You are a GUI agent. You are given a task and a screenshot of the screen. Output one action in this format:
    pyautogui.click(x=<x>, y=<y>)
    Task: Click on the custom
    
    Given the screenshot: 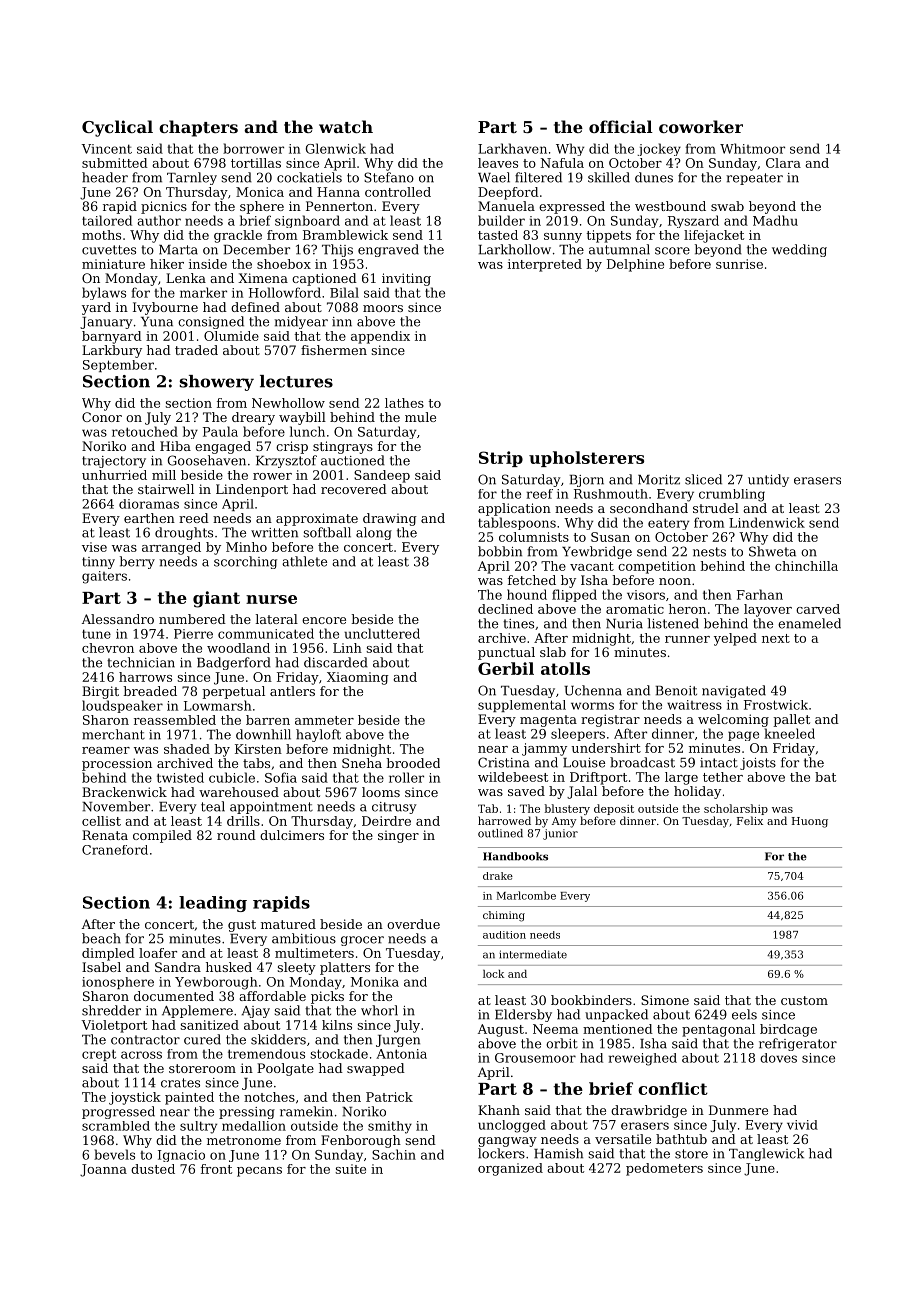 What is the action you would take?
    pyautogui.click(x=804, y=1000)
